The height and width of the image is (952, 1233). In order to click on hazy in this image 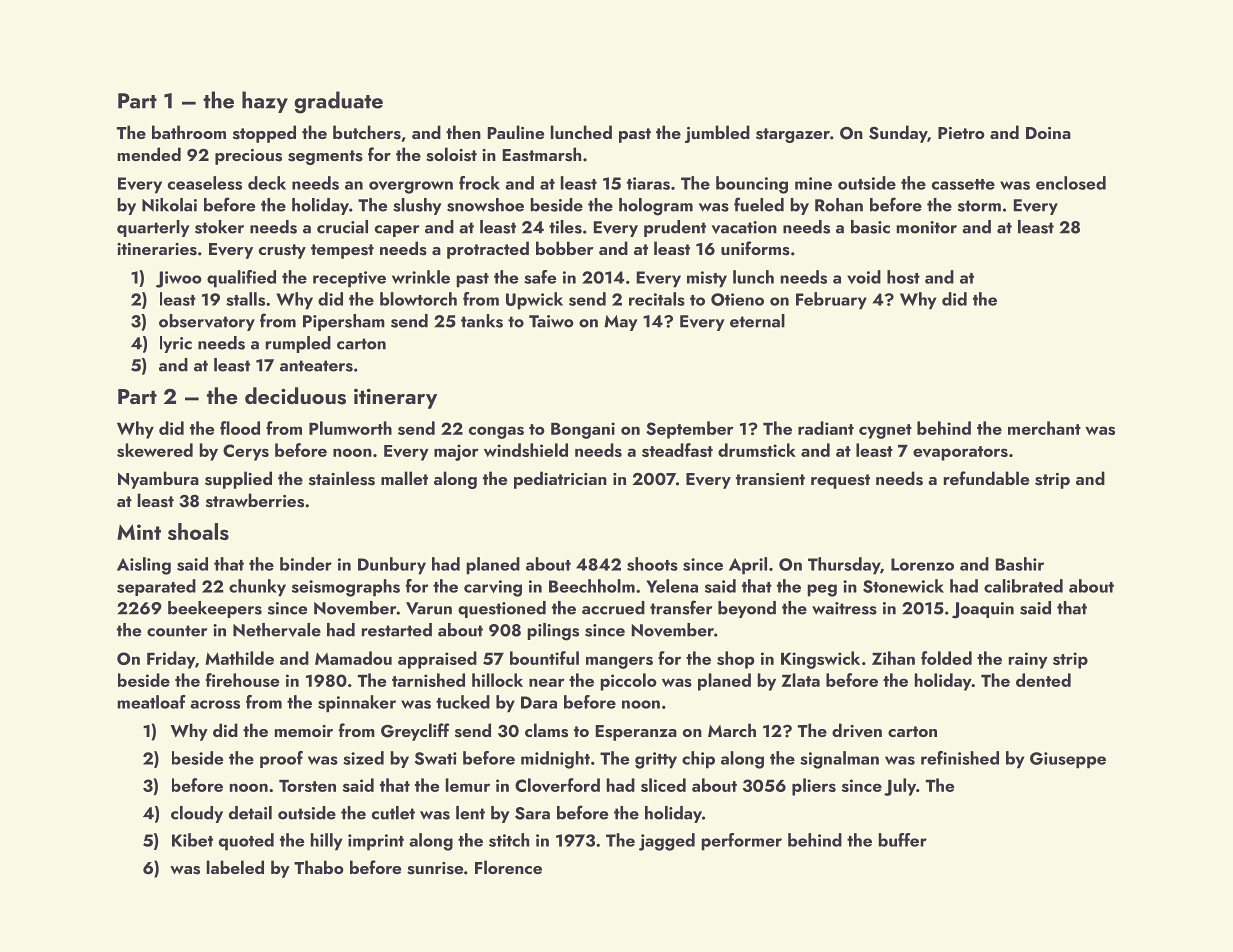, I will do `click(265, 102)`.
